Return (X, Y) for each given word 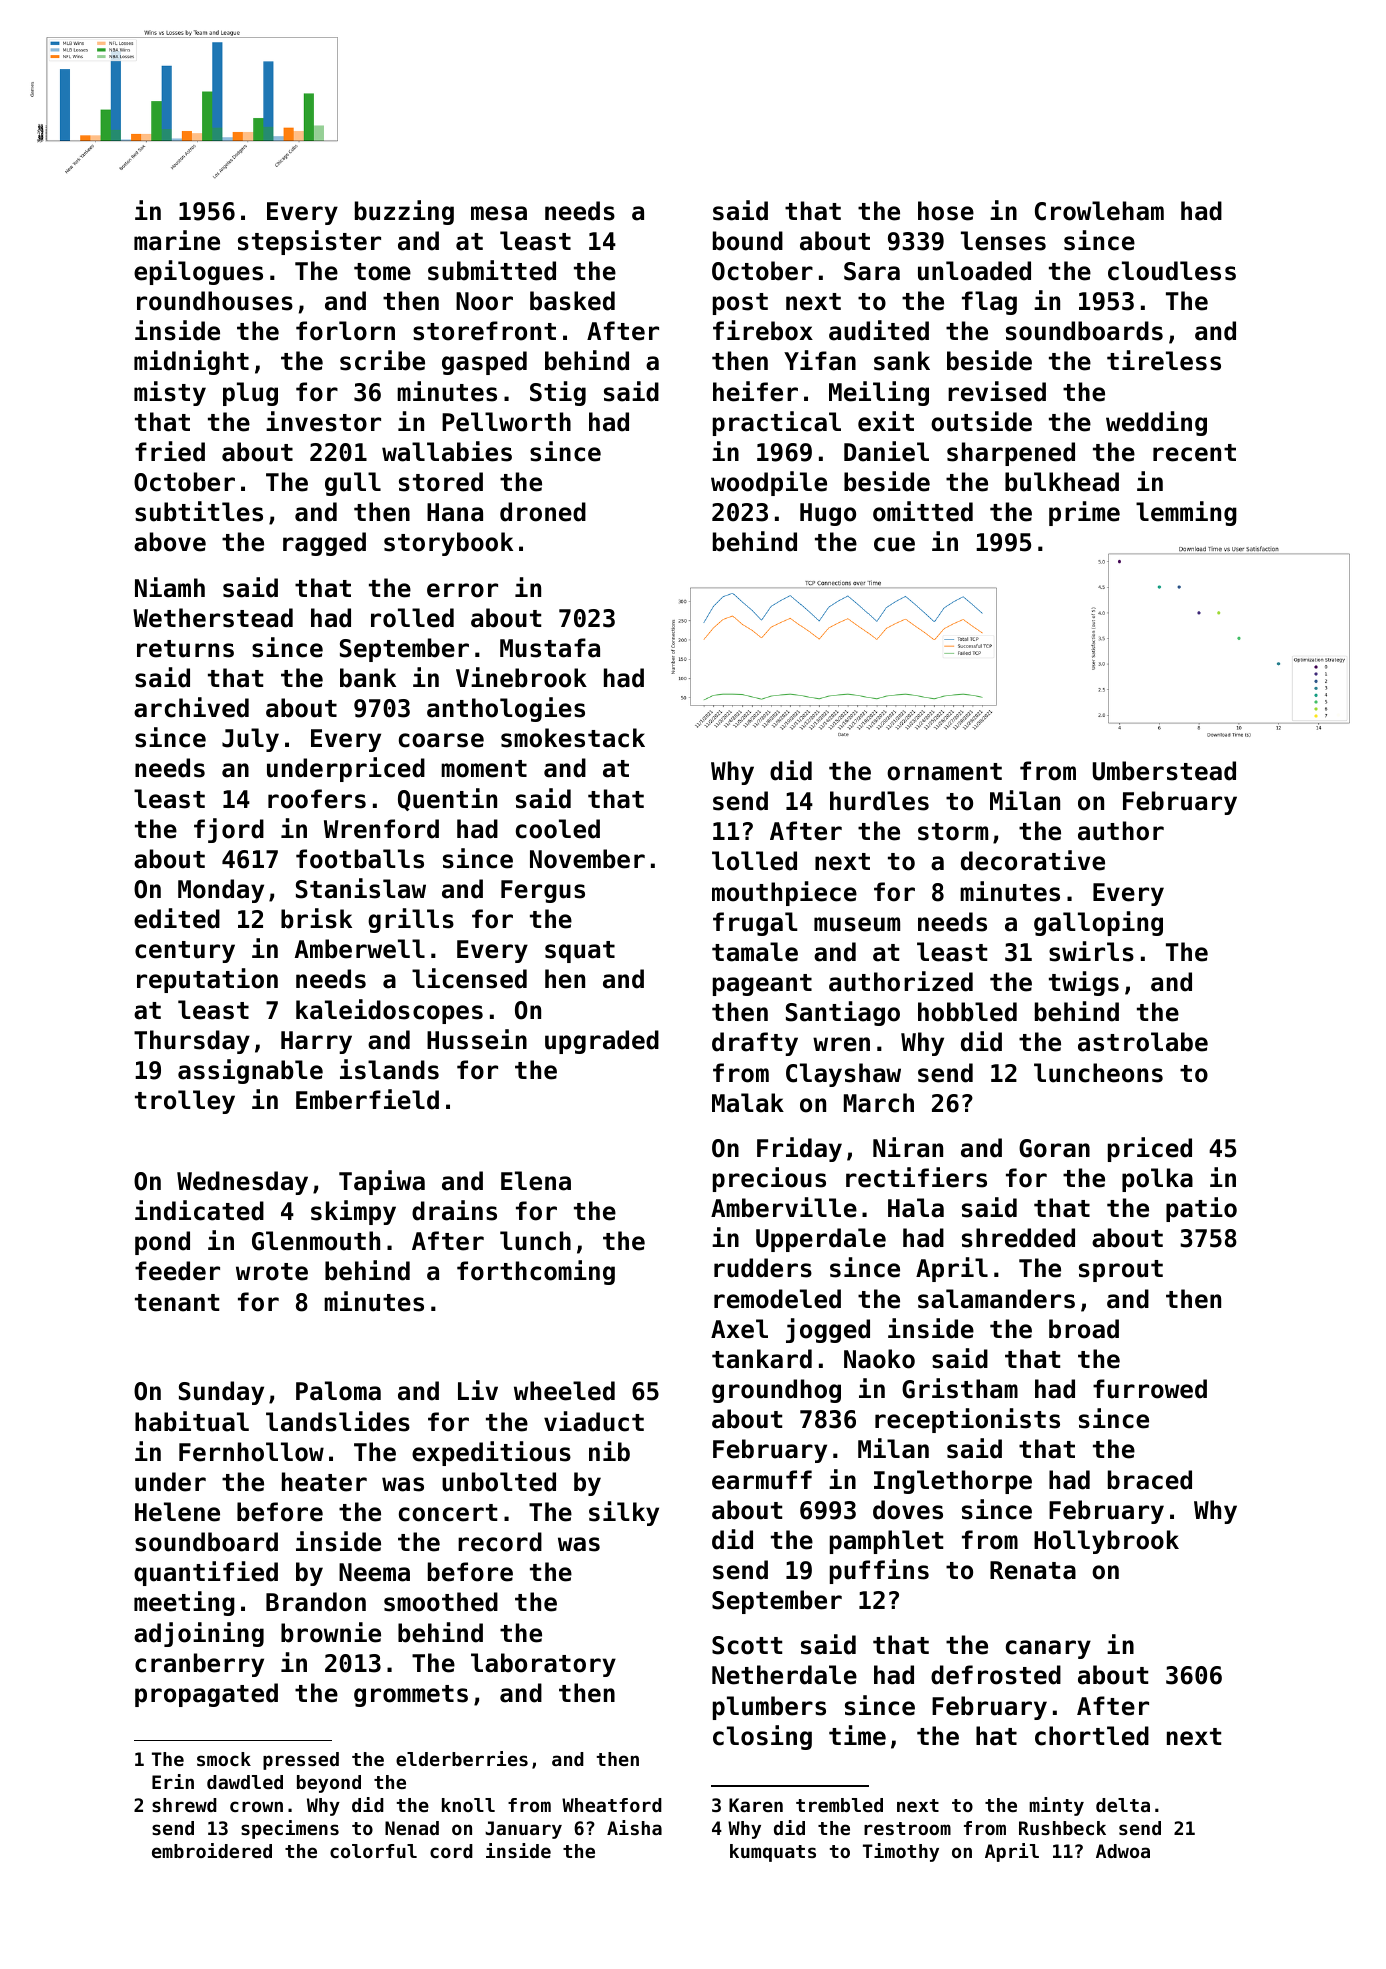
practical (777, 423)
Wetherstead (213, 618)
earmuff (762, 1480)
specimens (290, 1829)
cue (894, 544)
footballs (360, 859)
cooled (558, 829)
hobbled (967, 1012)
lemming (1186, 513)
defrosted (996, 1675)
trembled (839, 1805)
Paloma (338, 1391)
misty (170, 393)
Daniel (886, 451)
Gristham (960, 1388)
